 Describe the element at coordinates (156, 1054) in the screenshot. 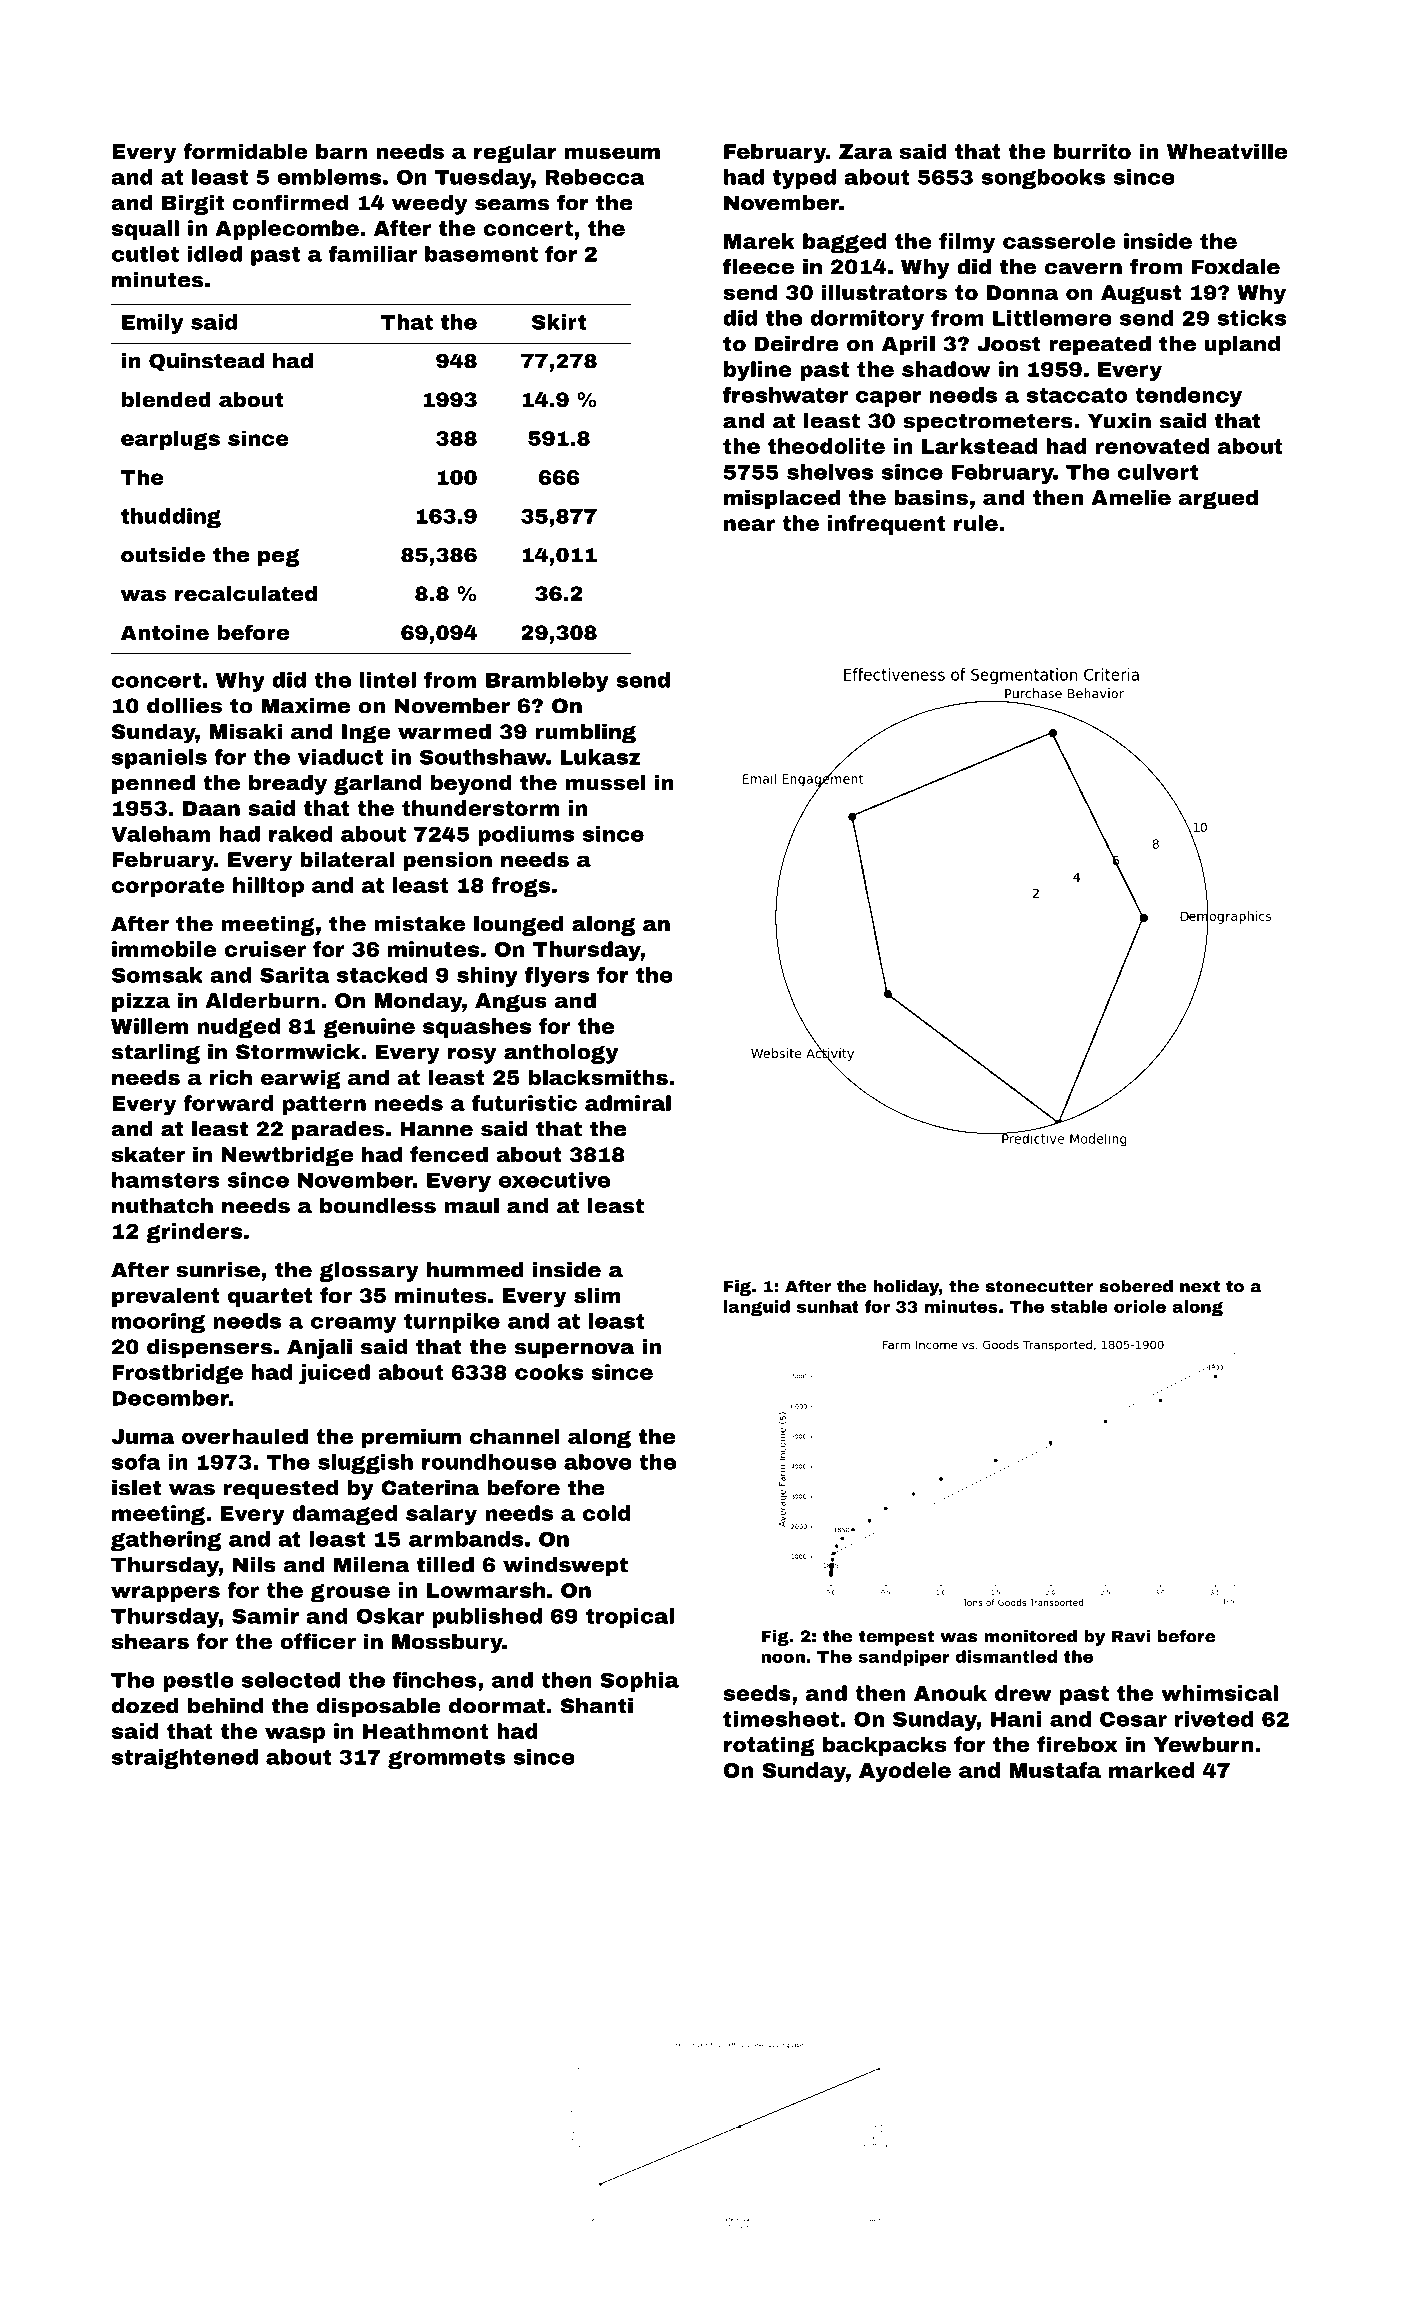

I see `starling` at that location.
